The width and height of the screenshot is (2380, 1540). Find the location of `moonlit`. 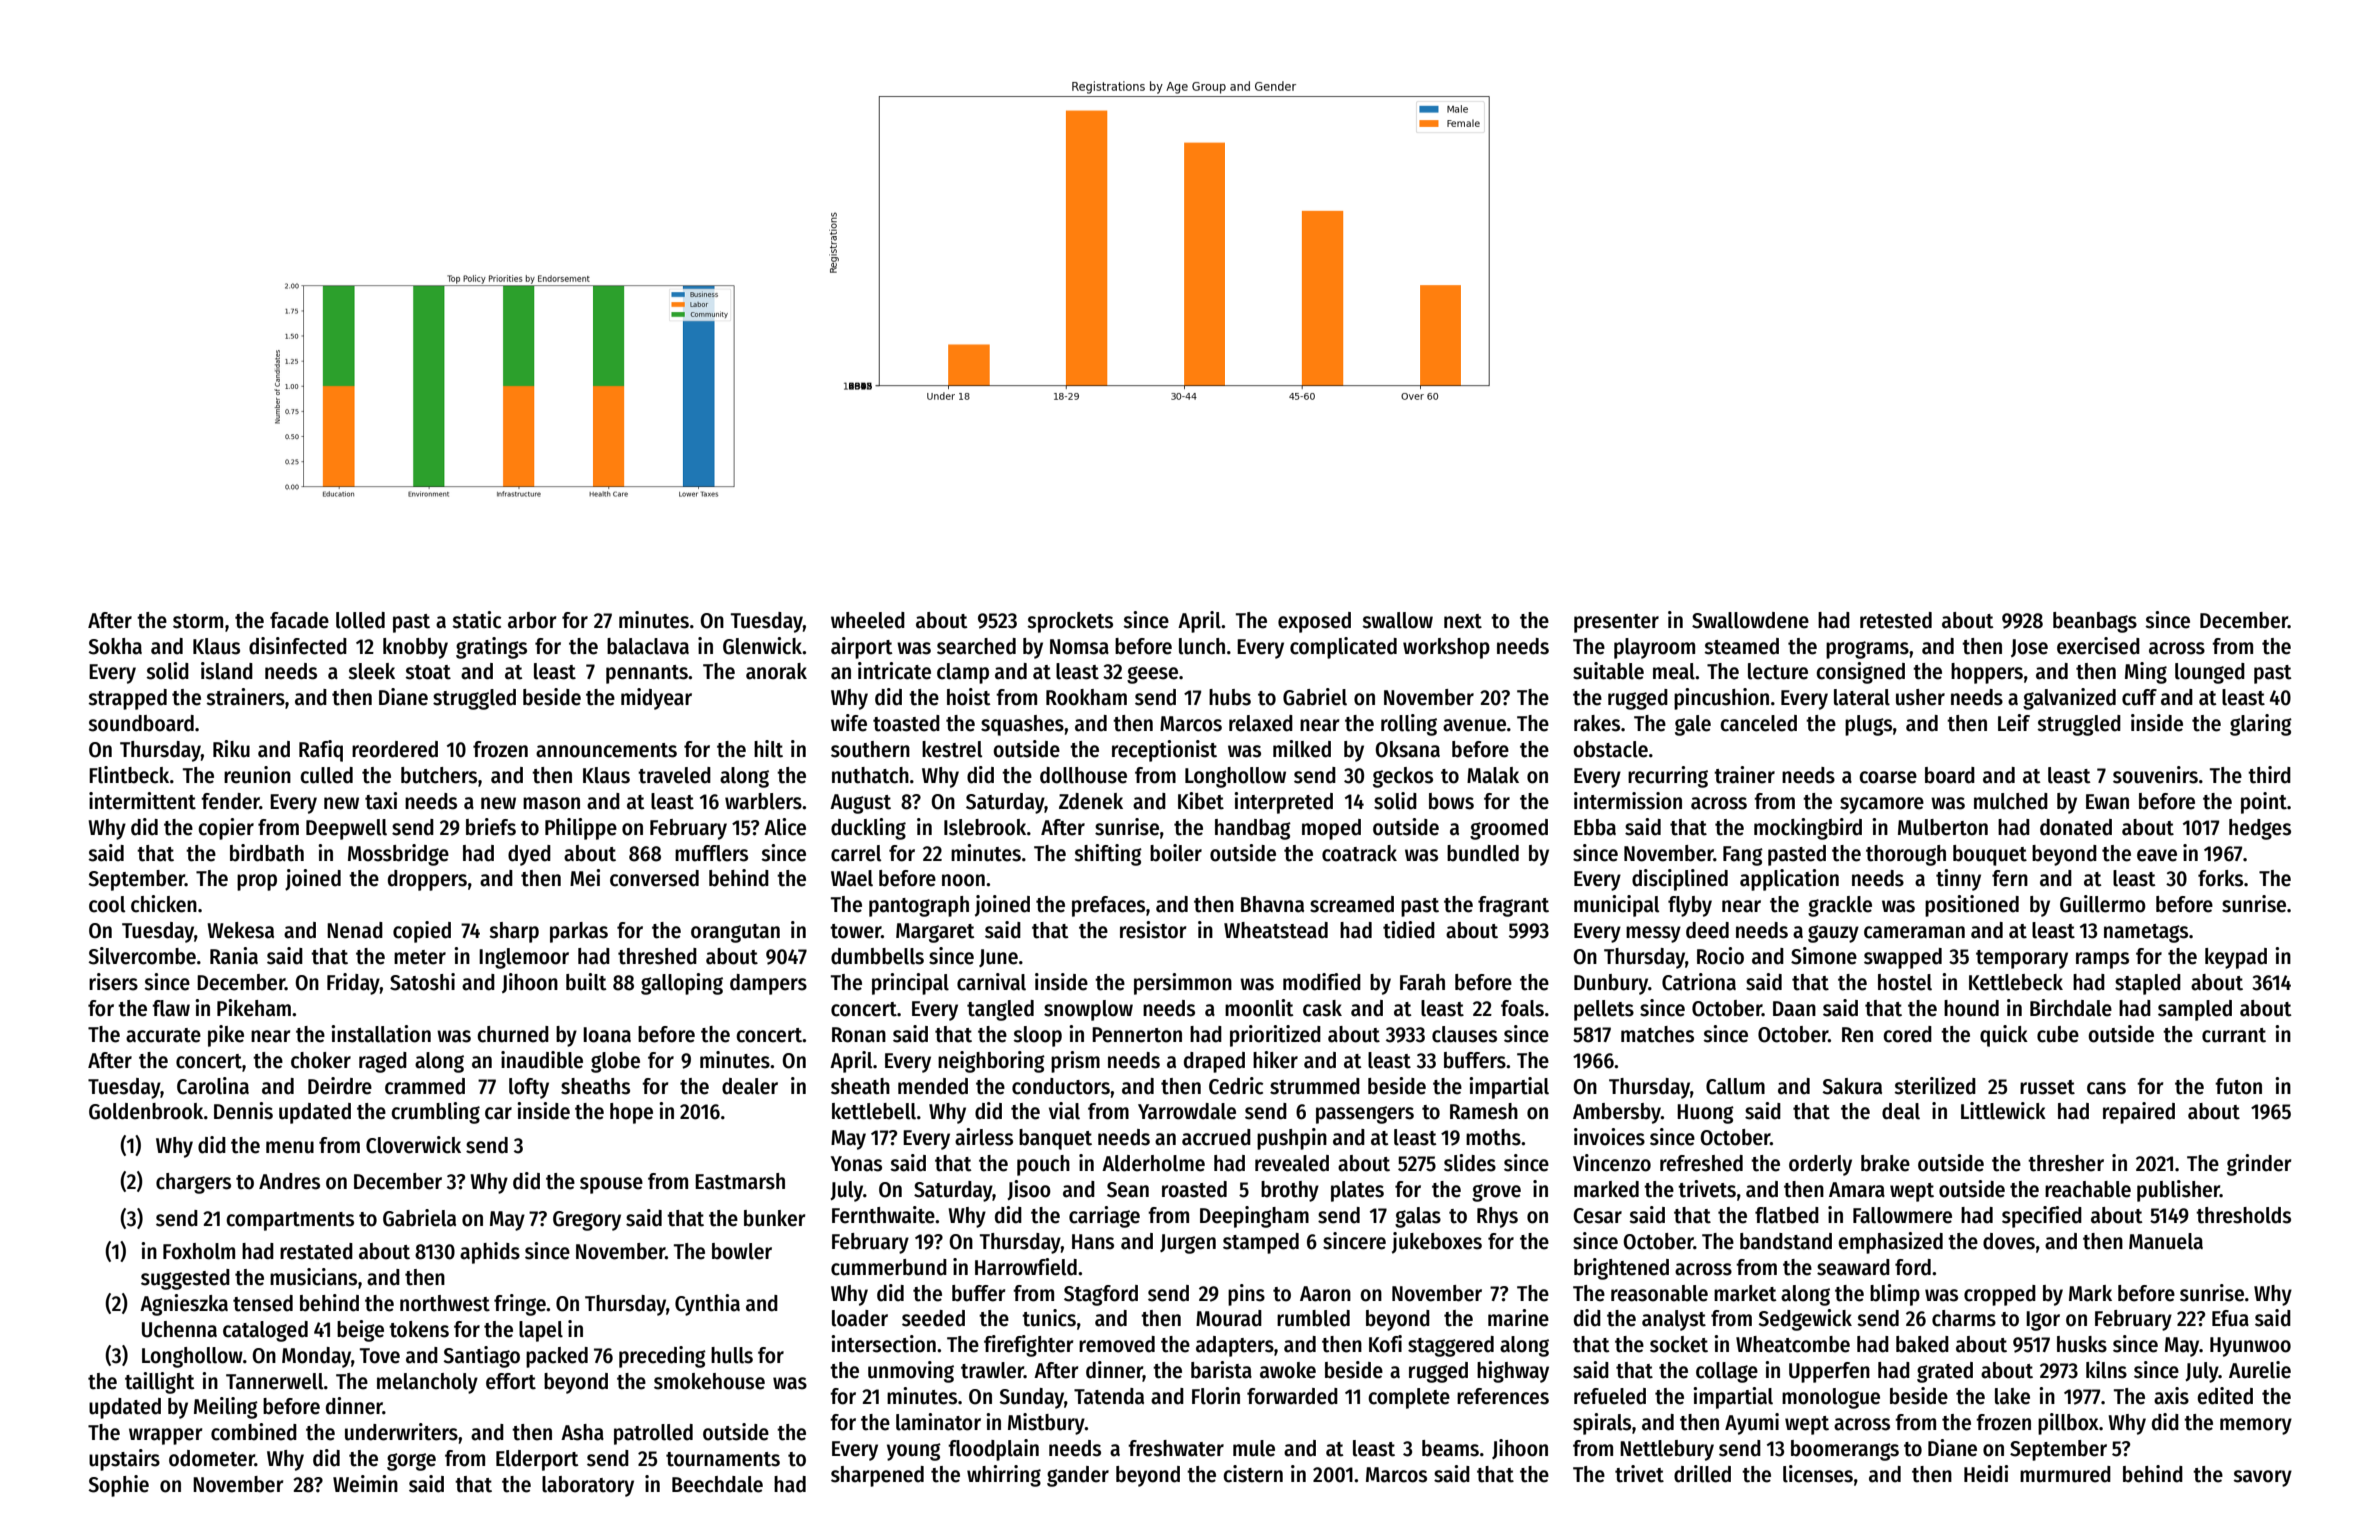

moonlit is located at coordinates (1259, 1008).
